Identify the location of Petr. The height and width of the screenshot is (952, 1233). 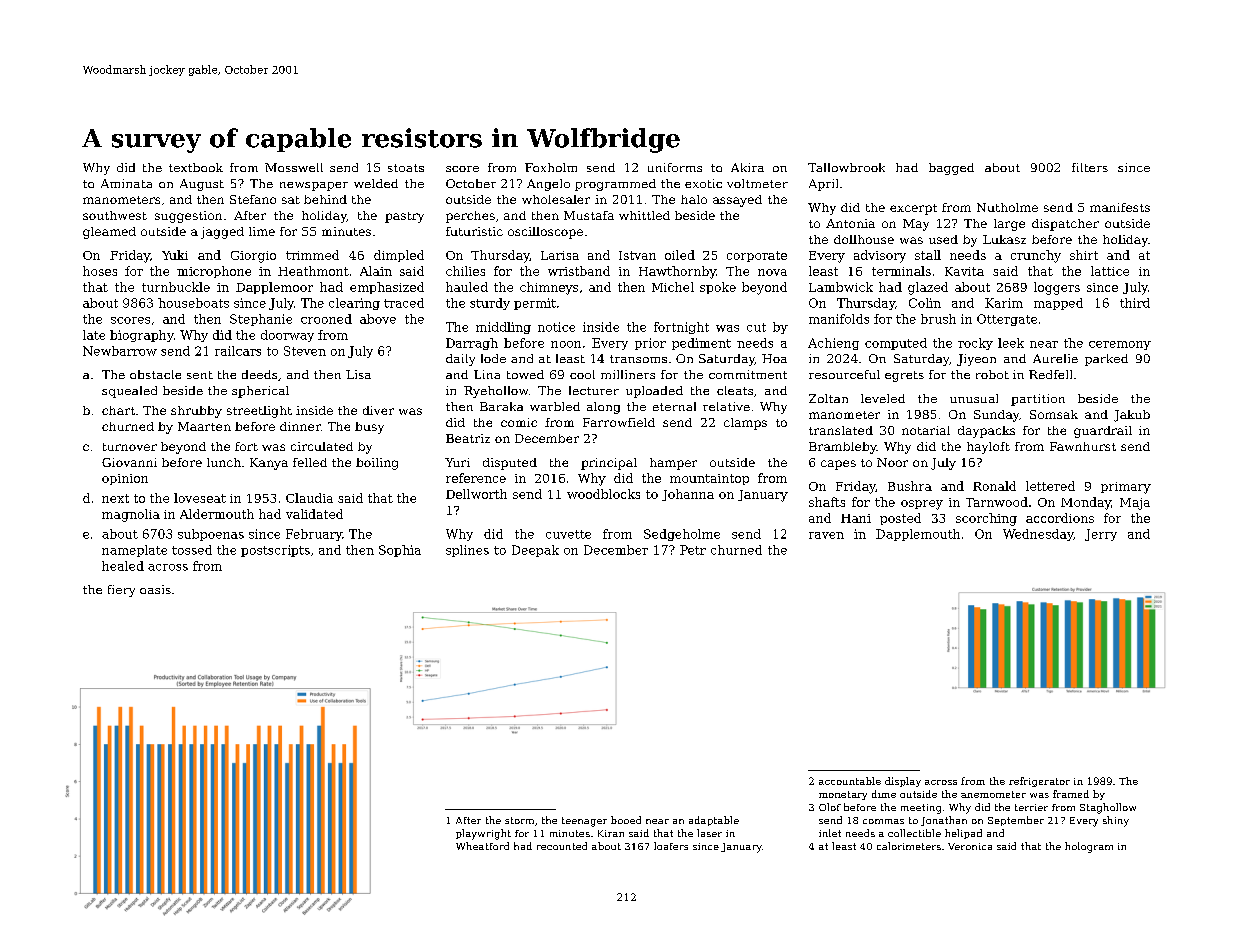
(693, 550).
